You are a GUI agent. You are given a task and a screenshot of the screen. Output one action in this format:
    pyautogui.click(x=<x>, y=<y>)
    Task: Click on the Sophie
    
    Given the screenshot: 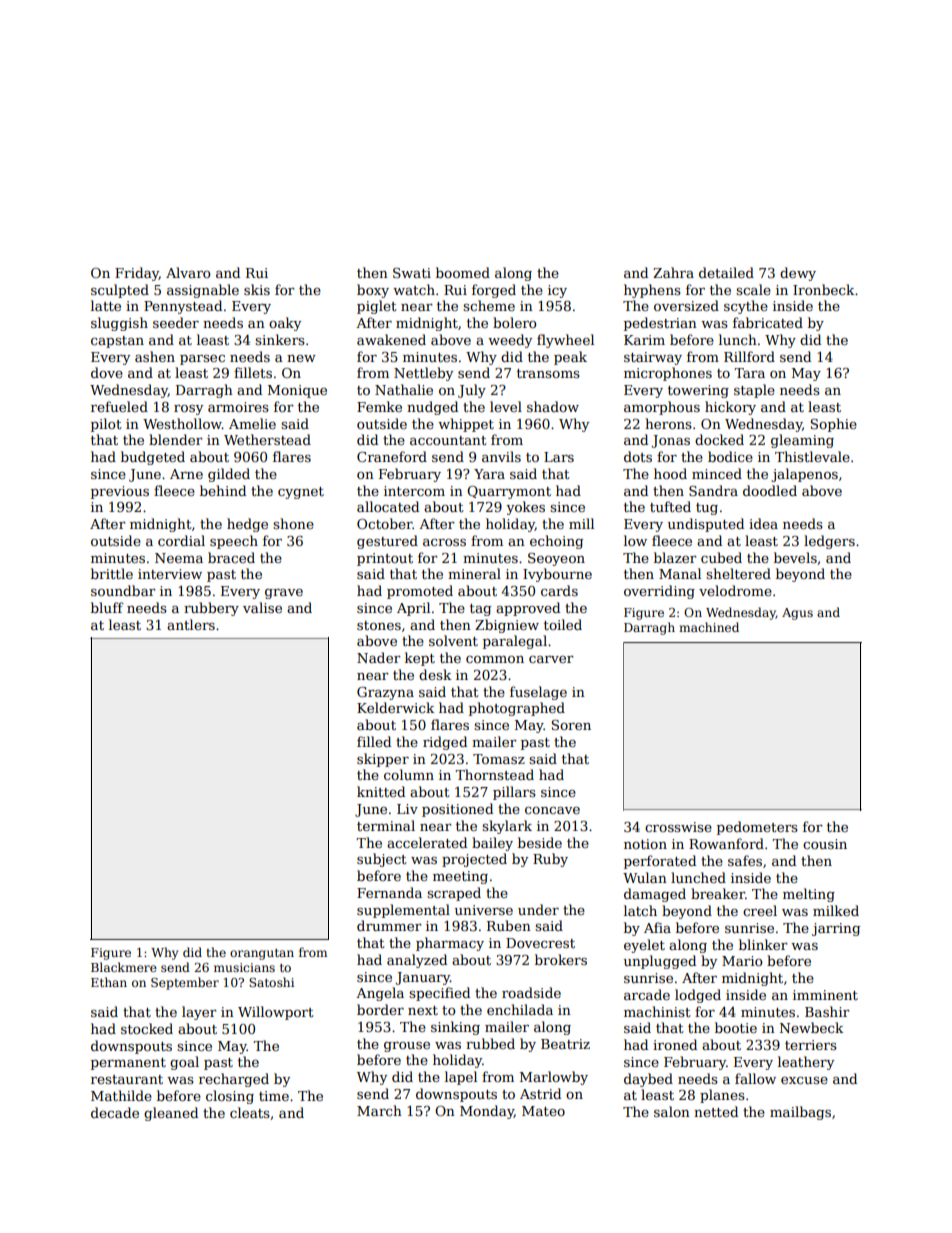 What is the action you would take?
    pyautogui.click(x=833, y=425)
